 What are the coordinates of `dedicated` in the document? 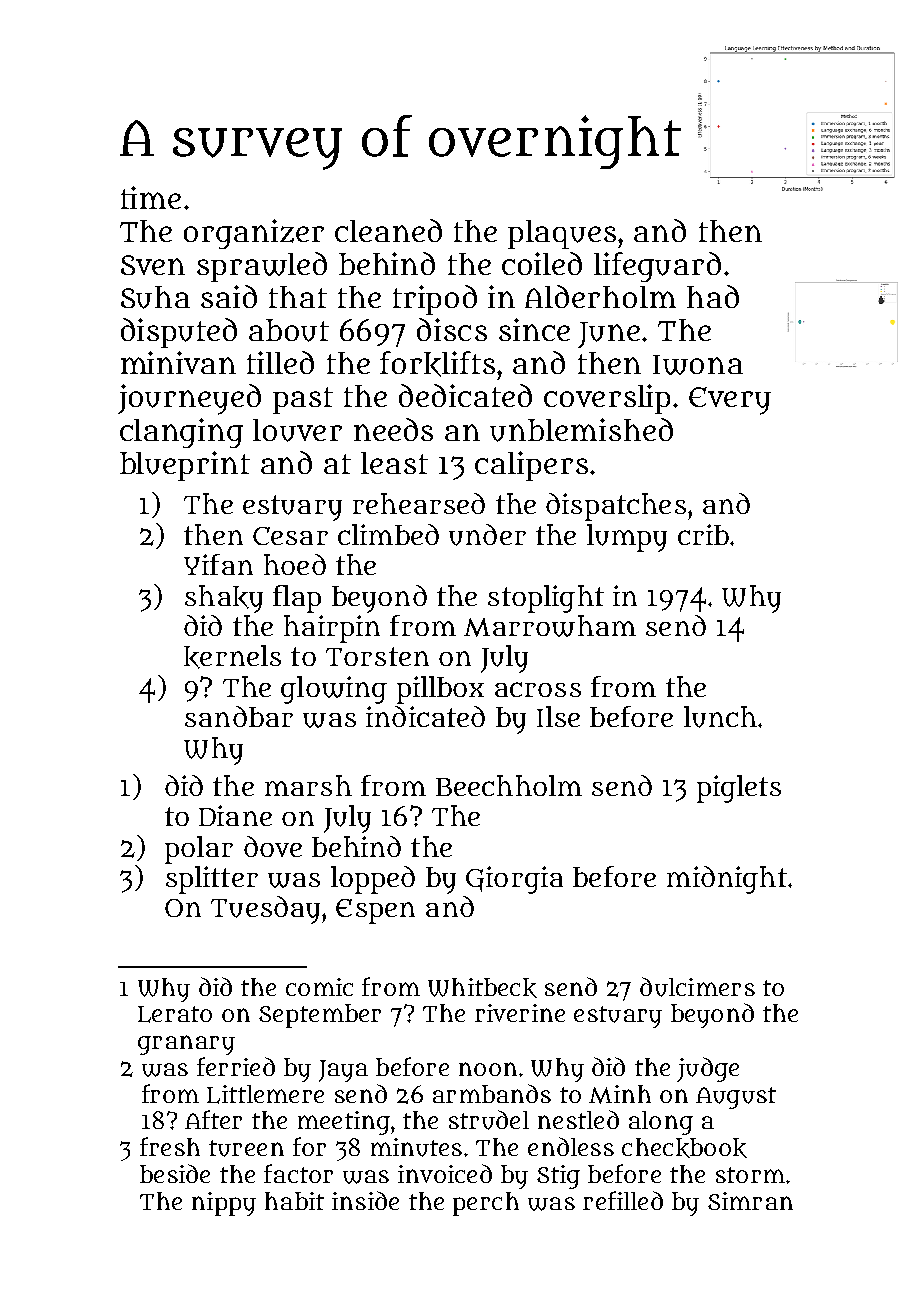 It's located at (465, 395).
